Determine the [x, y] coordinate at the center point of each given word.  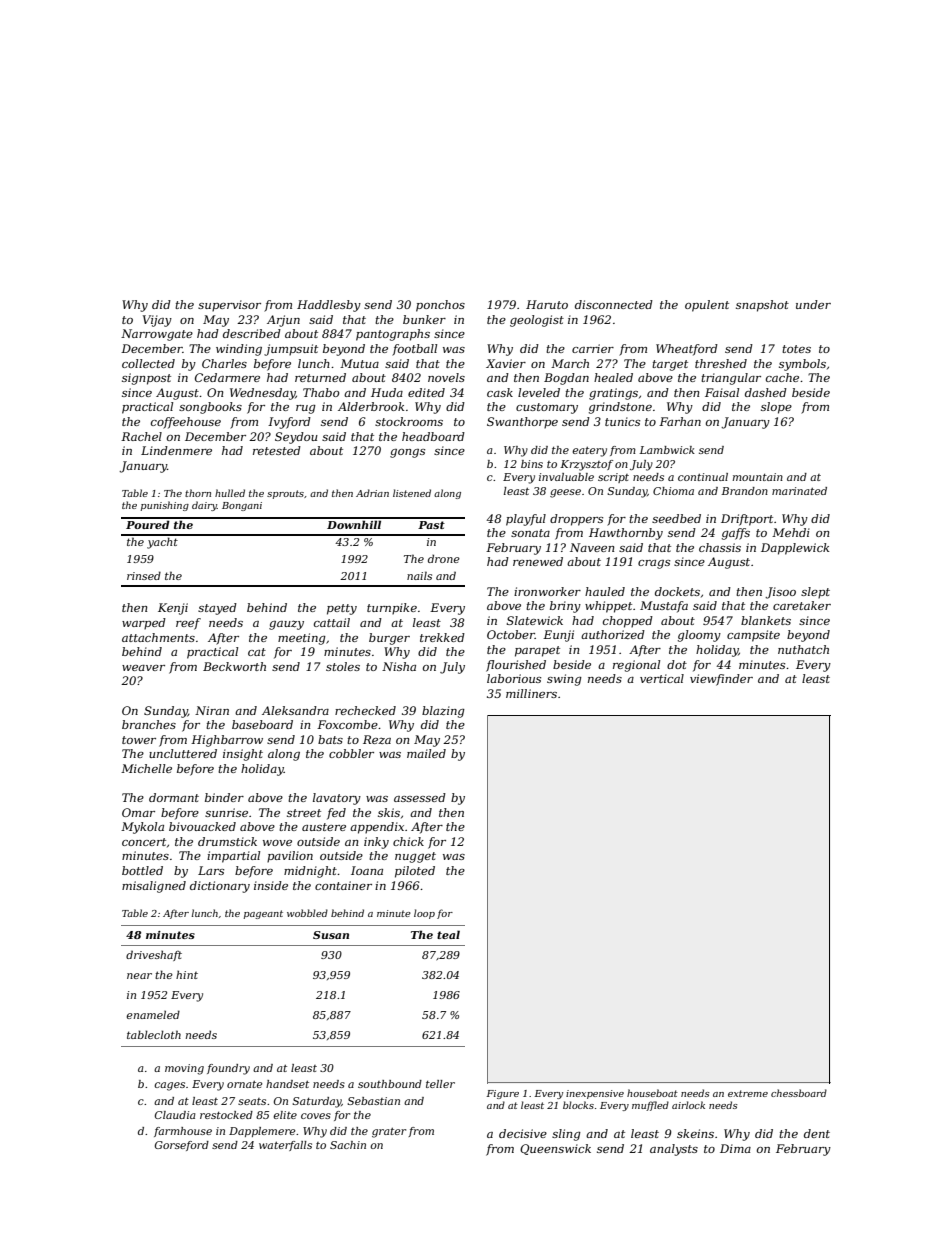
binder [224, 797]
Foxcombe [347, 724]
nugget [415, 857]
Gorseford [182, 1146]
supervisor [229, 306]
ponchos [440, 306]
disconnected [614, 304]
